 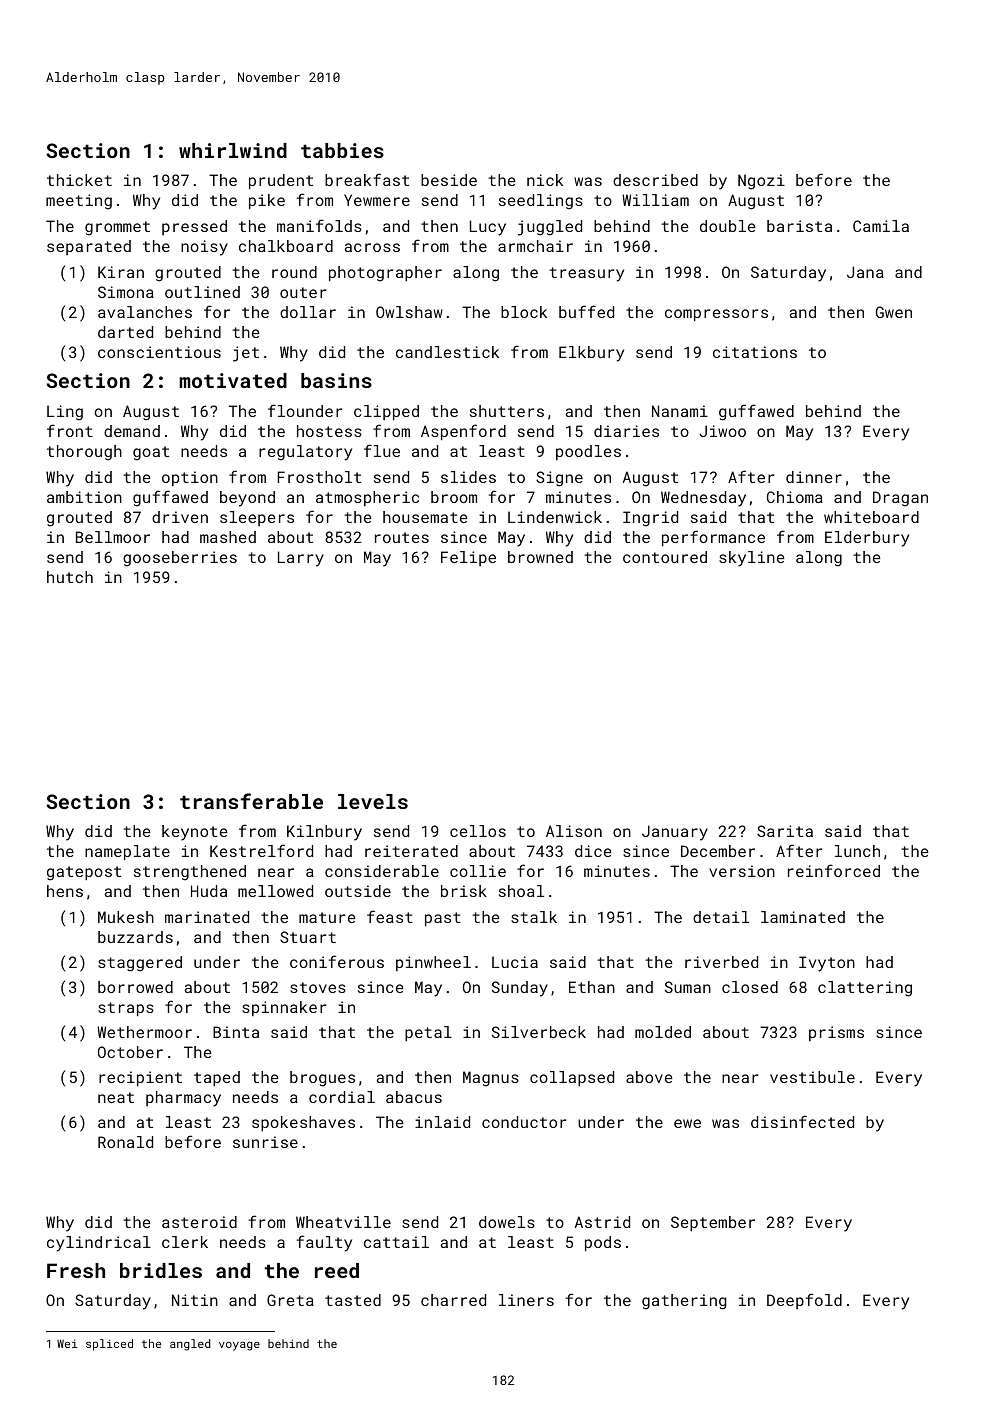 I want to click on clattering, so click(x=865, y=989).
